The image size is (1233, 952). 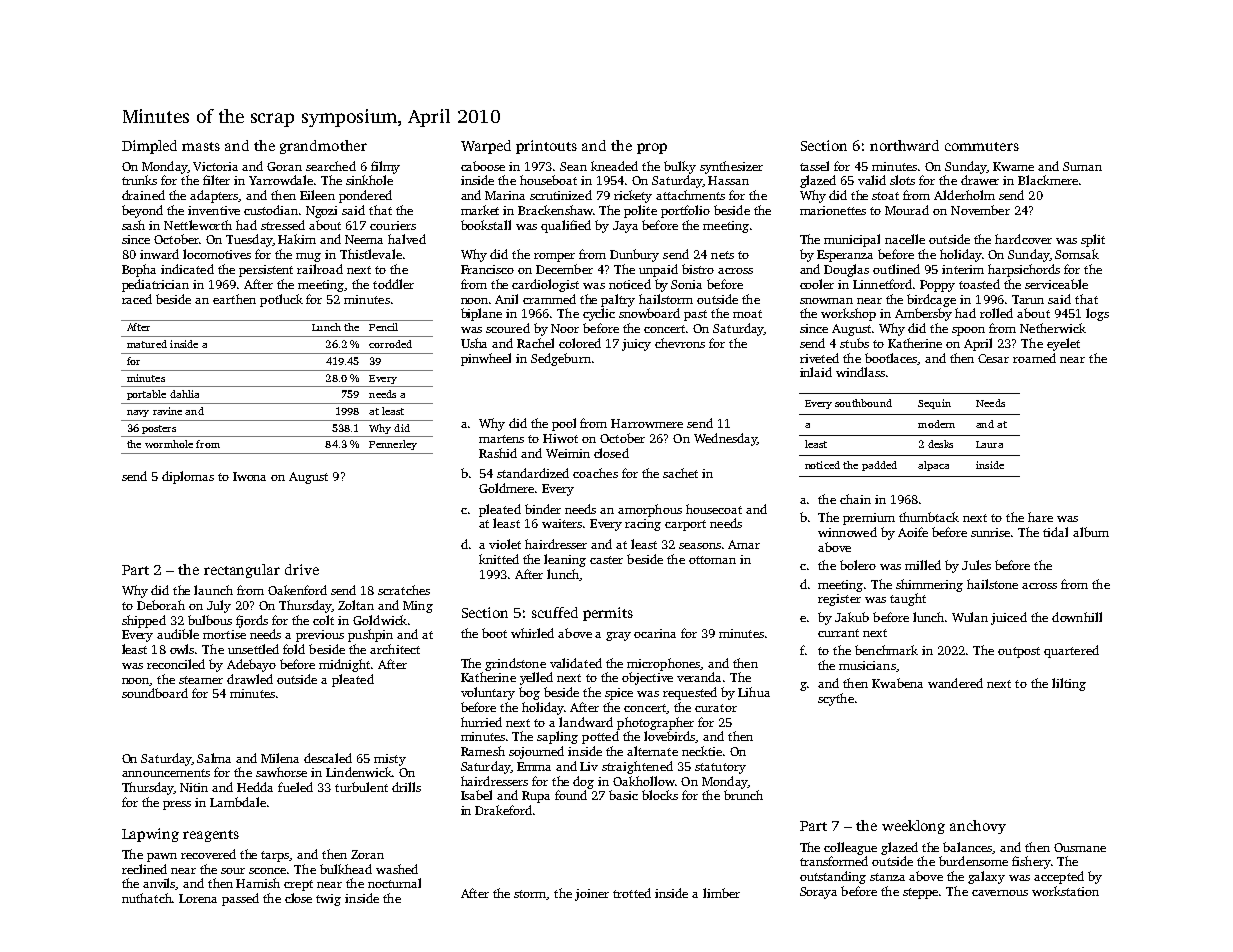 What do you see at coordinates (483, 751) in the image?
I see `Ramesh` at bounding box center [483, 751].
